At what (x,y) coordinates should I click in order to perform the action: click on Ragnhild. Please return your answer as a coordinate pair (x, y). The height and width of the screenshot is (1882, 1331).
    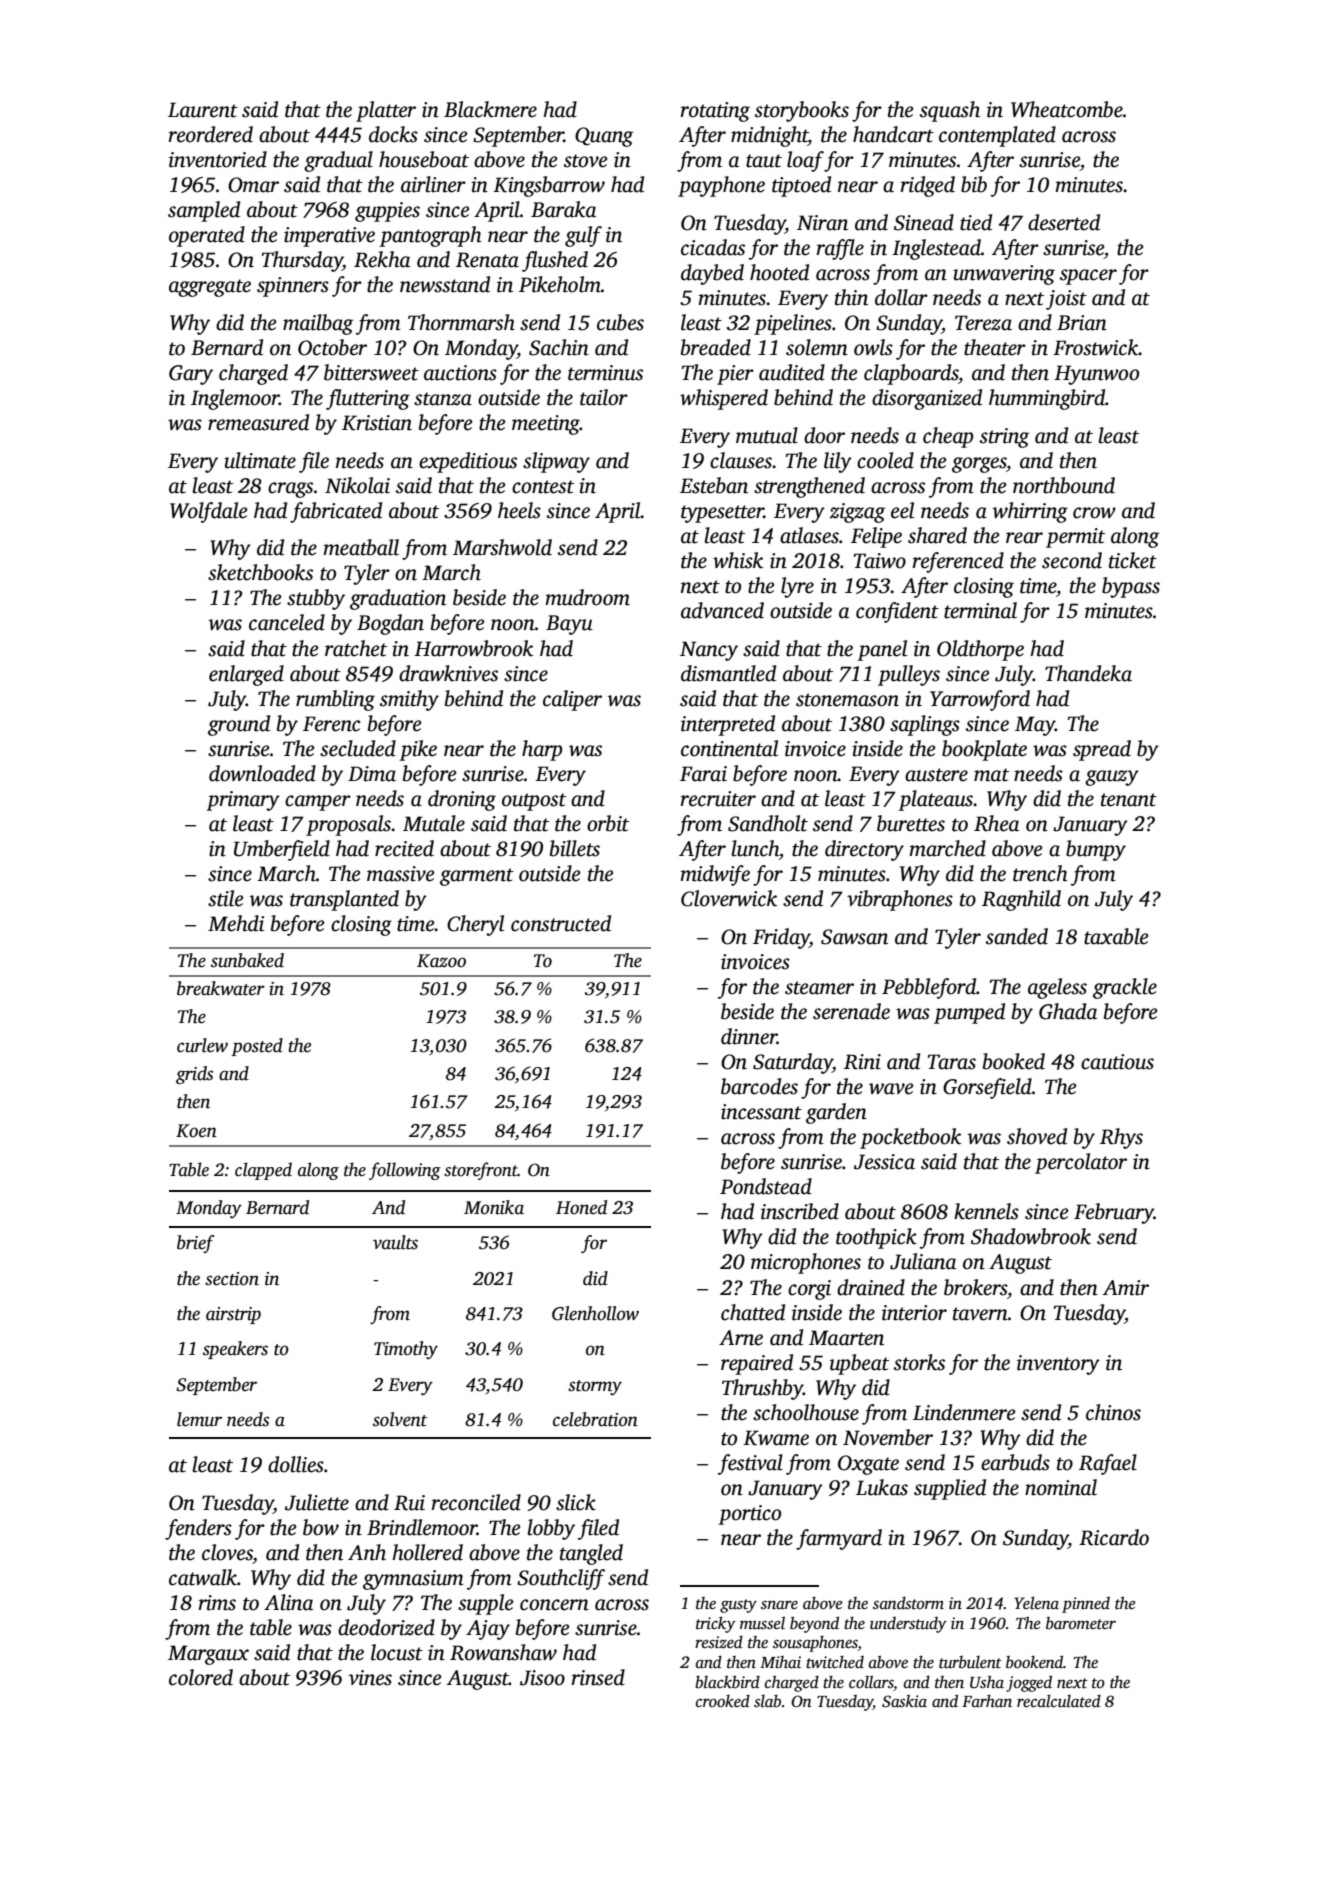
    Looking at the image, I should click on (1021, 900).
